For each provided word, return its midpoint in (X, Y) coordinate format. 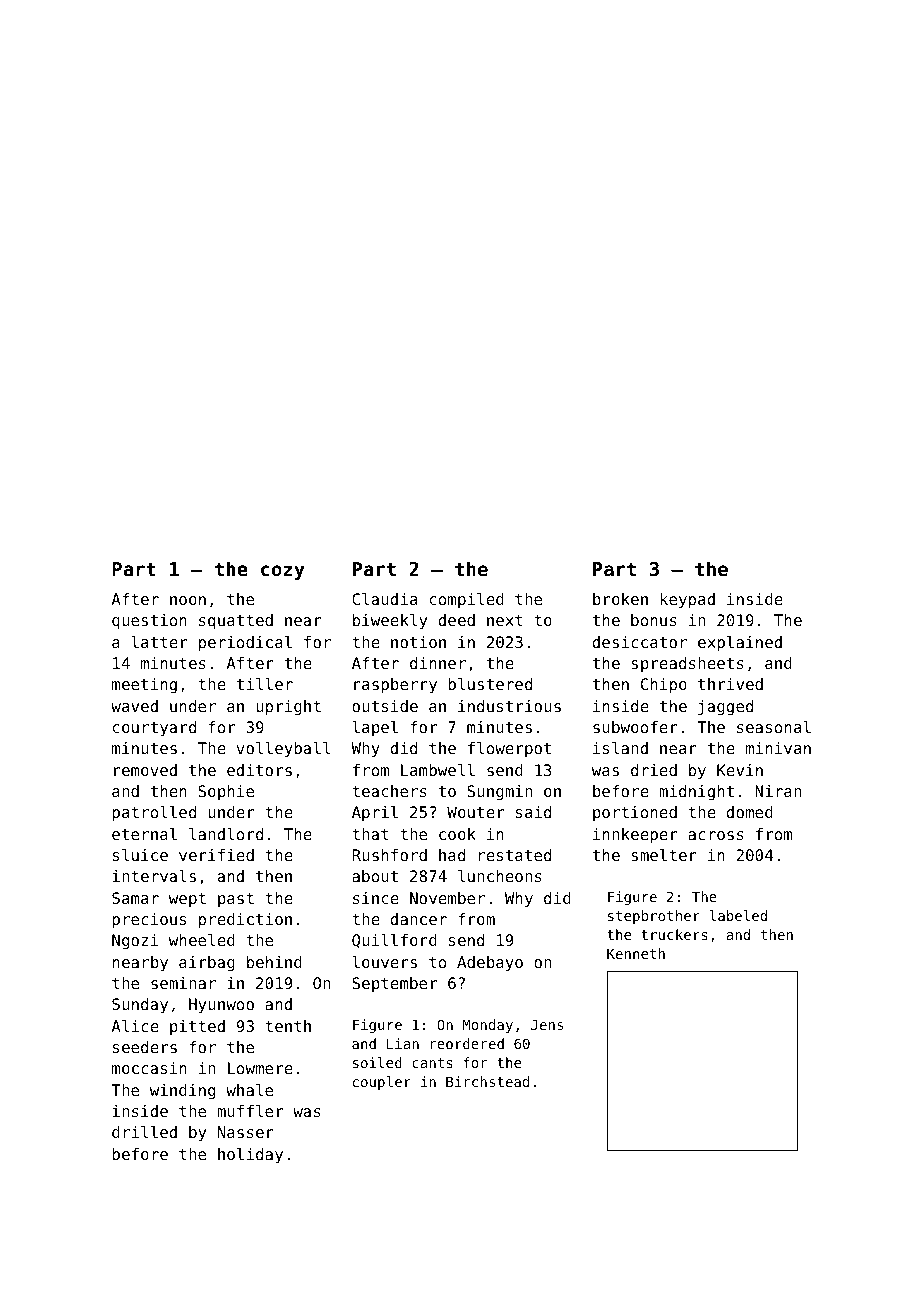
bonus (654, 620)
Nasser (246, 1132)
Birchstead (487, 1081)
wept (187, 900)
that (370, 834)
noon (188, 600)
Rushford (389, 855)
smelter (664, 855)
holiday (250, 1156)
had (452, 855)
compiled (467, 601)
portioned (635, 813)
